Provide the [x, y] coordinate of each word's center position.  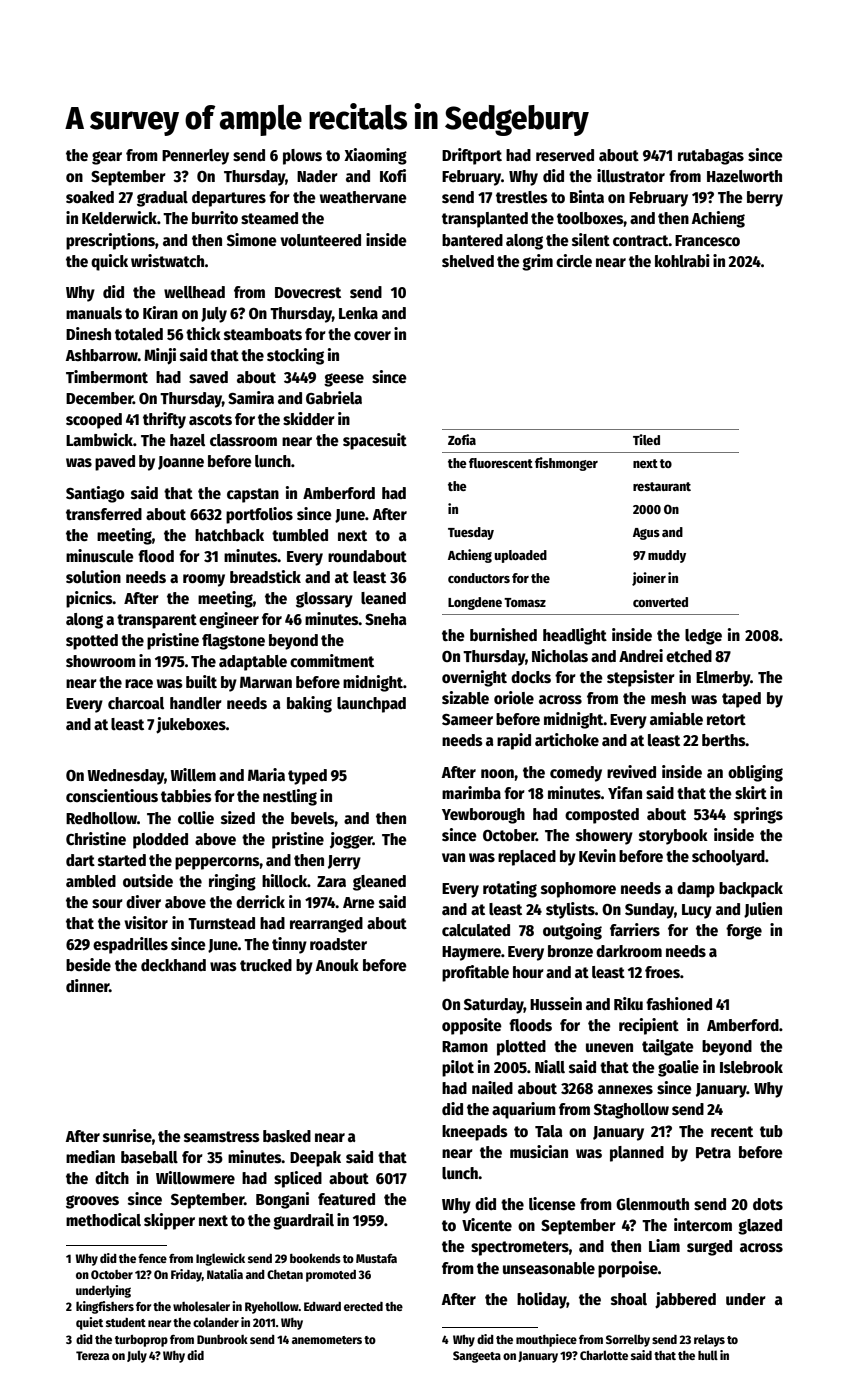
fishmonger [566, 464]
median [90, 1157]
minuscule [100, 556]
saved [208, 377]
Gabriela [334, 398]
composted [602, 816]
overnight [474, 678]
